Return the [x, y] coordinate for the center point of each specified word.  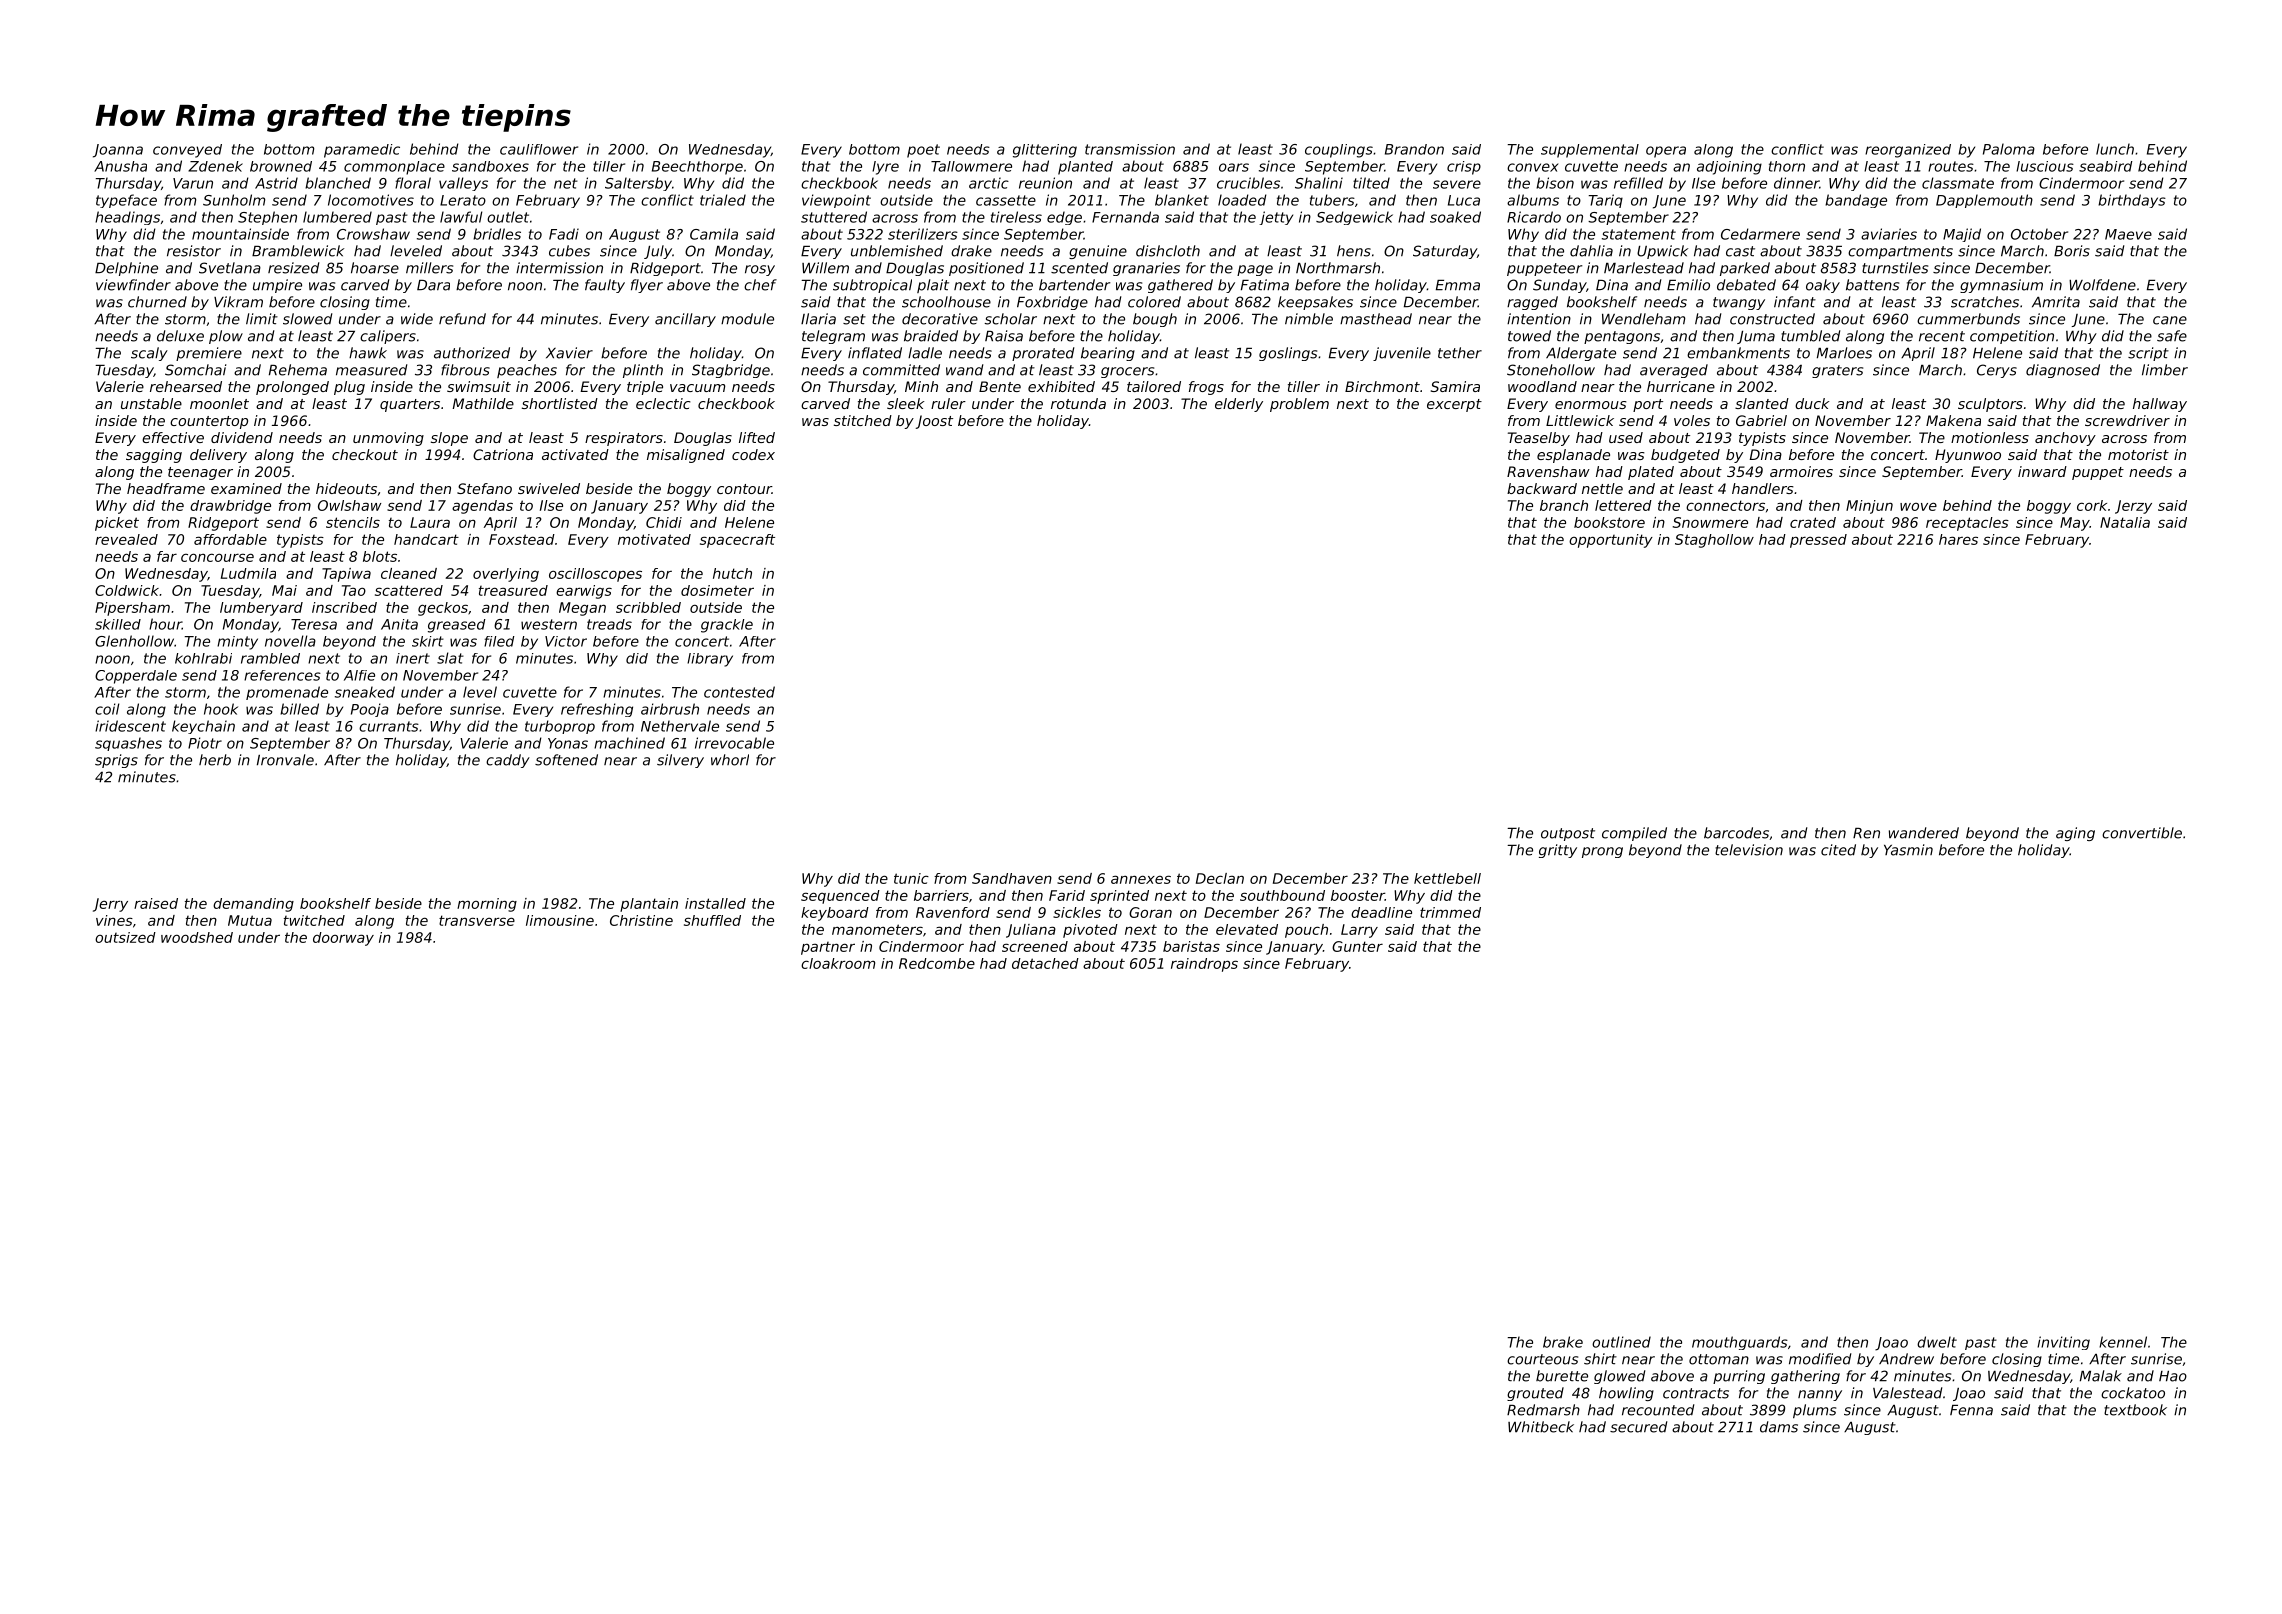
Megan [582, 609]
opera [1666, 152]
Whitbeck [1541, 1427]
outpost [1568, 834]
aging [2075, 834]
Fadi [564, 234]
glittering [1045, 151]
